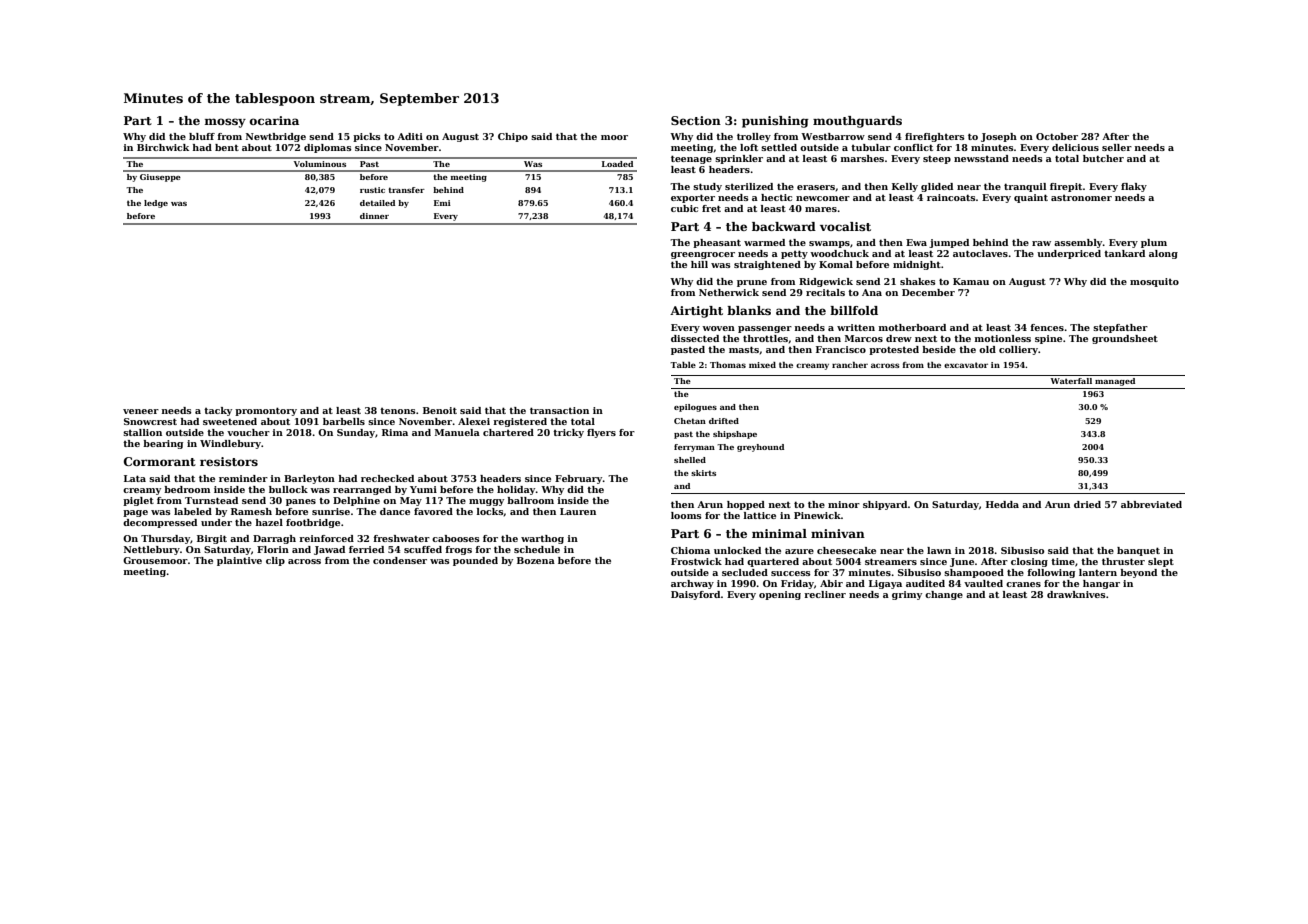 Image resolution: width=1308 pixels, height=924 pixels. Describe the element at coordinates (695, 338) in the document. I see `dissected` at that location.
